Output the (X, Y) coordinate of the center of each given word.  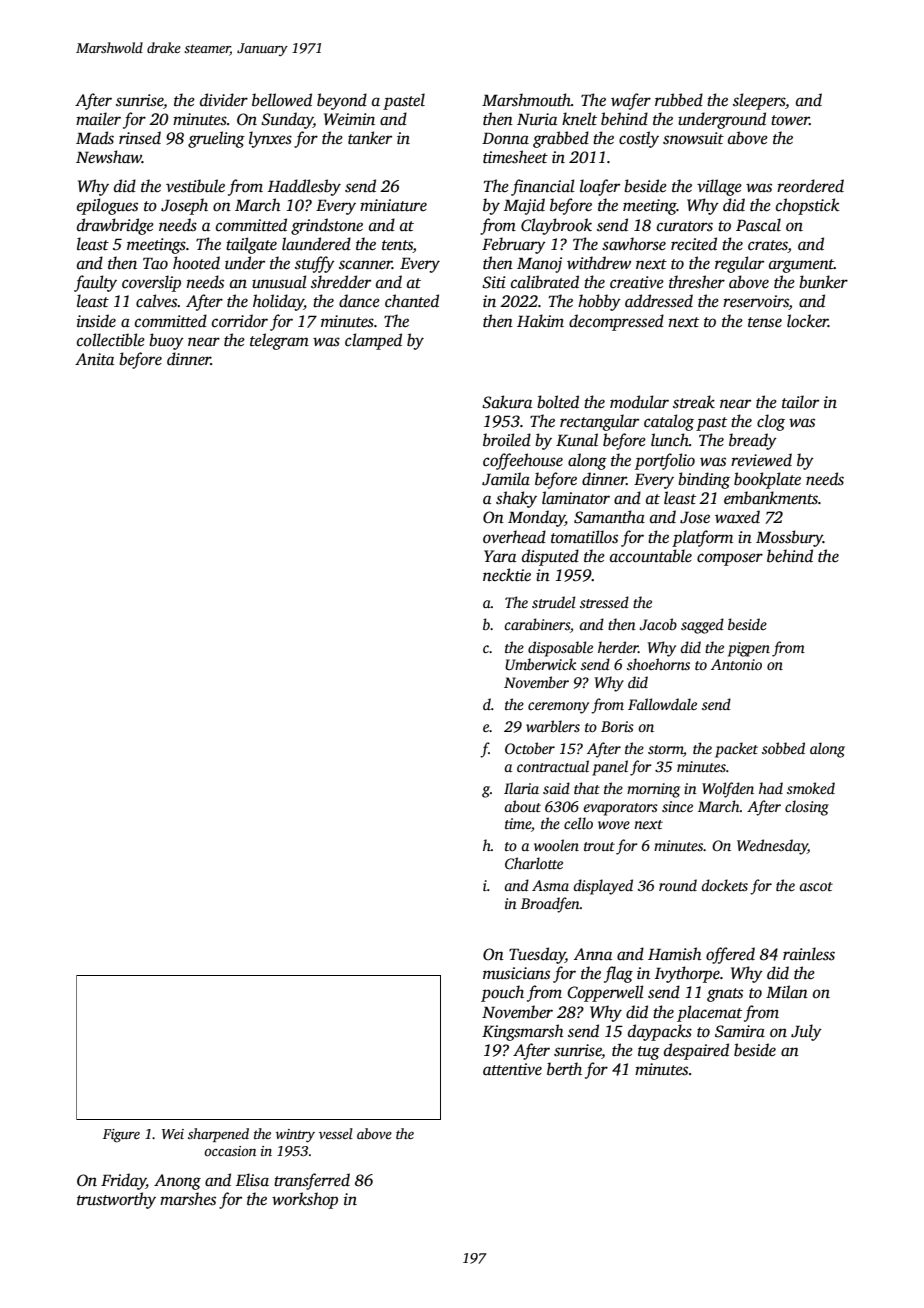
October (530, 748)
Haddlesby (304, 187)
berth (564, 1069)
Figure (121, 1136)
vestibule (195, 186)
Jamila (506, 479)
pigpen (749, 649)
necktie (507, 574)
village (719, 187)
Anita (94, 359)
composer (730, 559)
